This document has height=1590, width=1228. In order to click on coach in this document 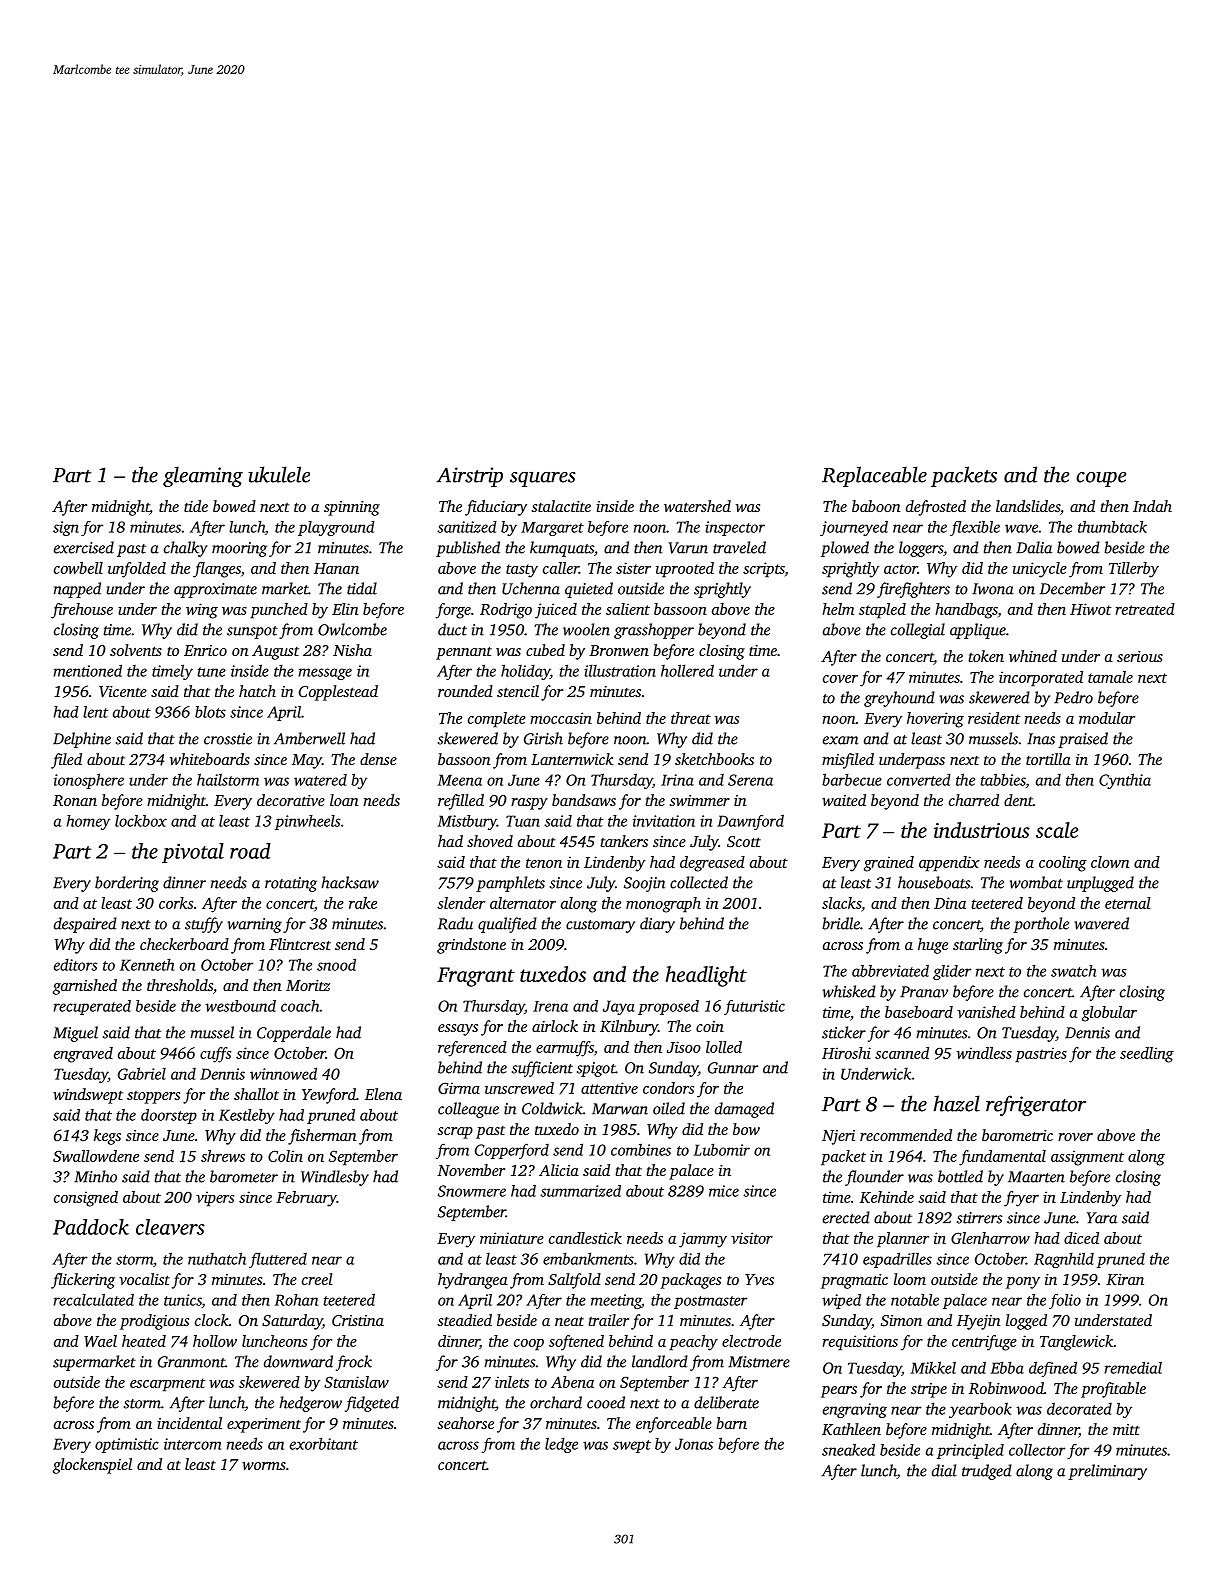, I will do `click(300, 1006)`.
